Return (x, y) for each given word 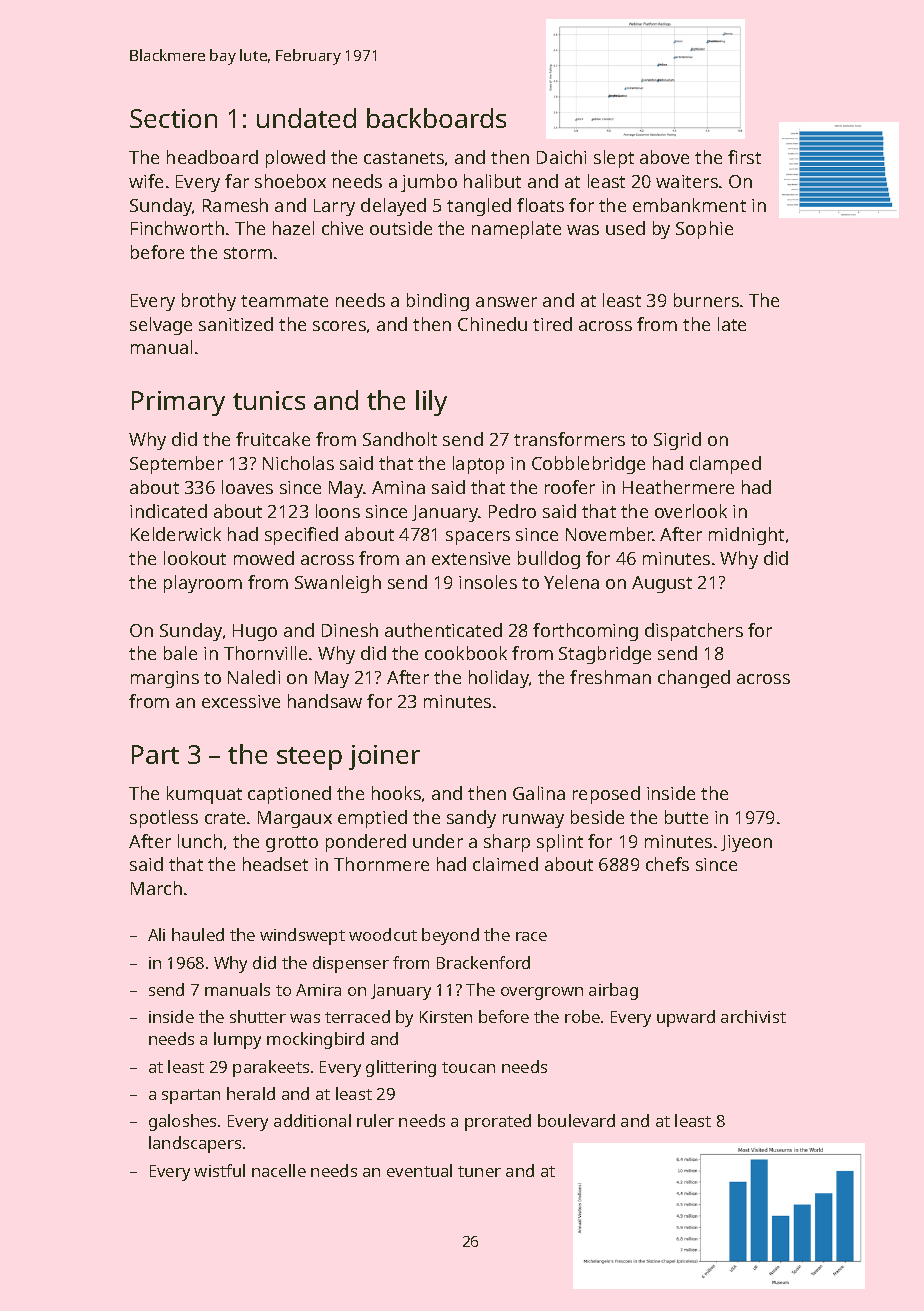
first (744, 157)
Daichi (561, 157)
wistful (219, 1170)
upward (686, 1018)
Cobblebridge (588, 465)
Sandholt (400, 439)
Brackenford (483, 962)
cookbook (466, 653)
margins (165, 679)
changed (694, 679)
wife (146, 181)
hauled (198, 934)
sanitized (236, 324)
